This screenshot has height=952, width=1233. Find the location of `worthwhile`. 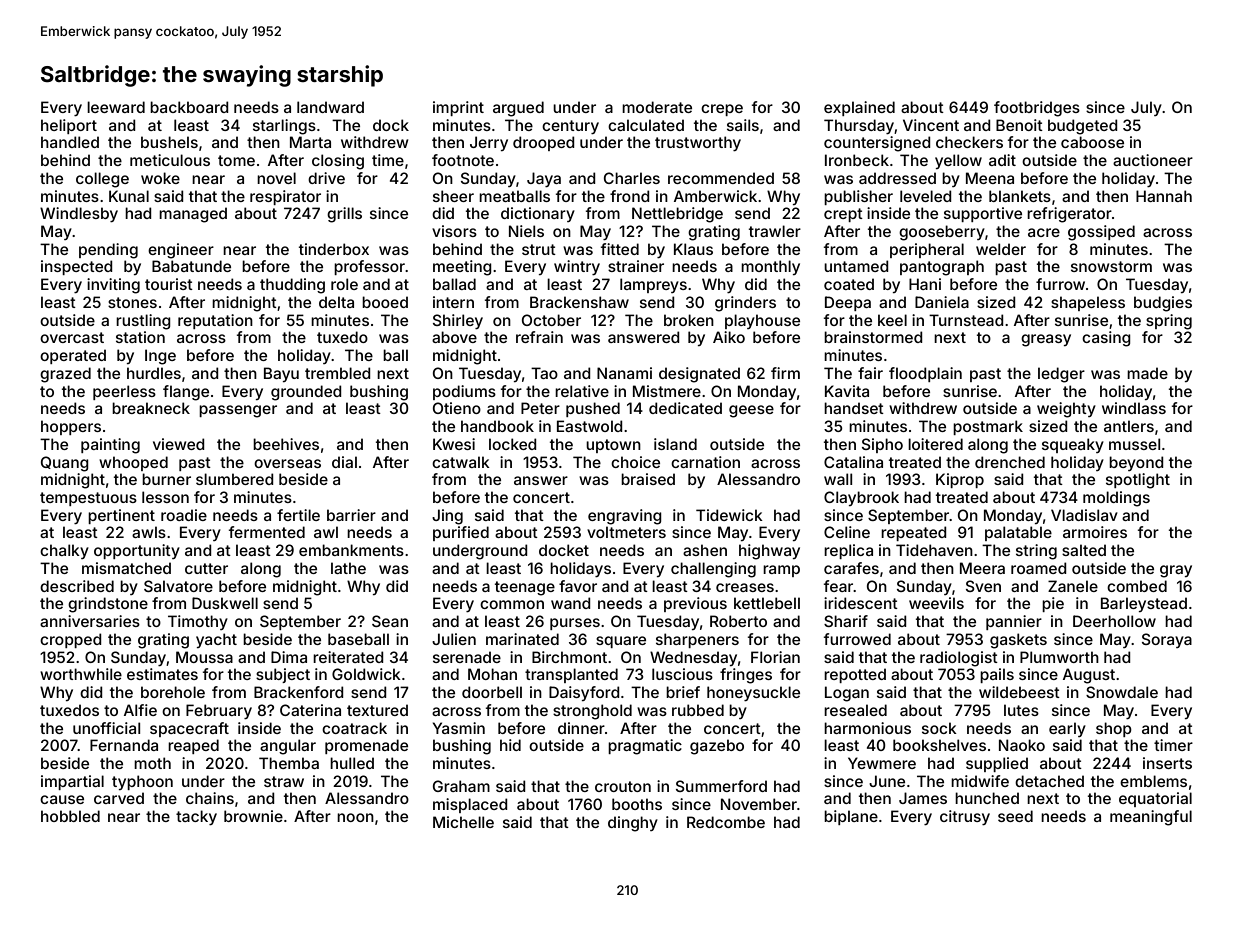

worthwhile is located at coordinates (81, 674).
